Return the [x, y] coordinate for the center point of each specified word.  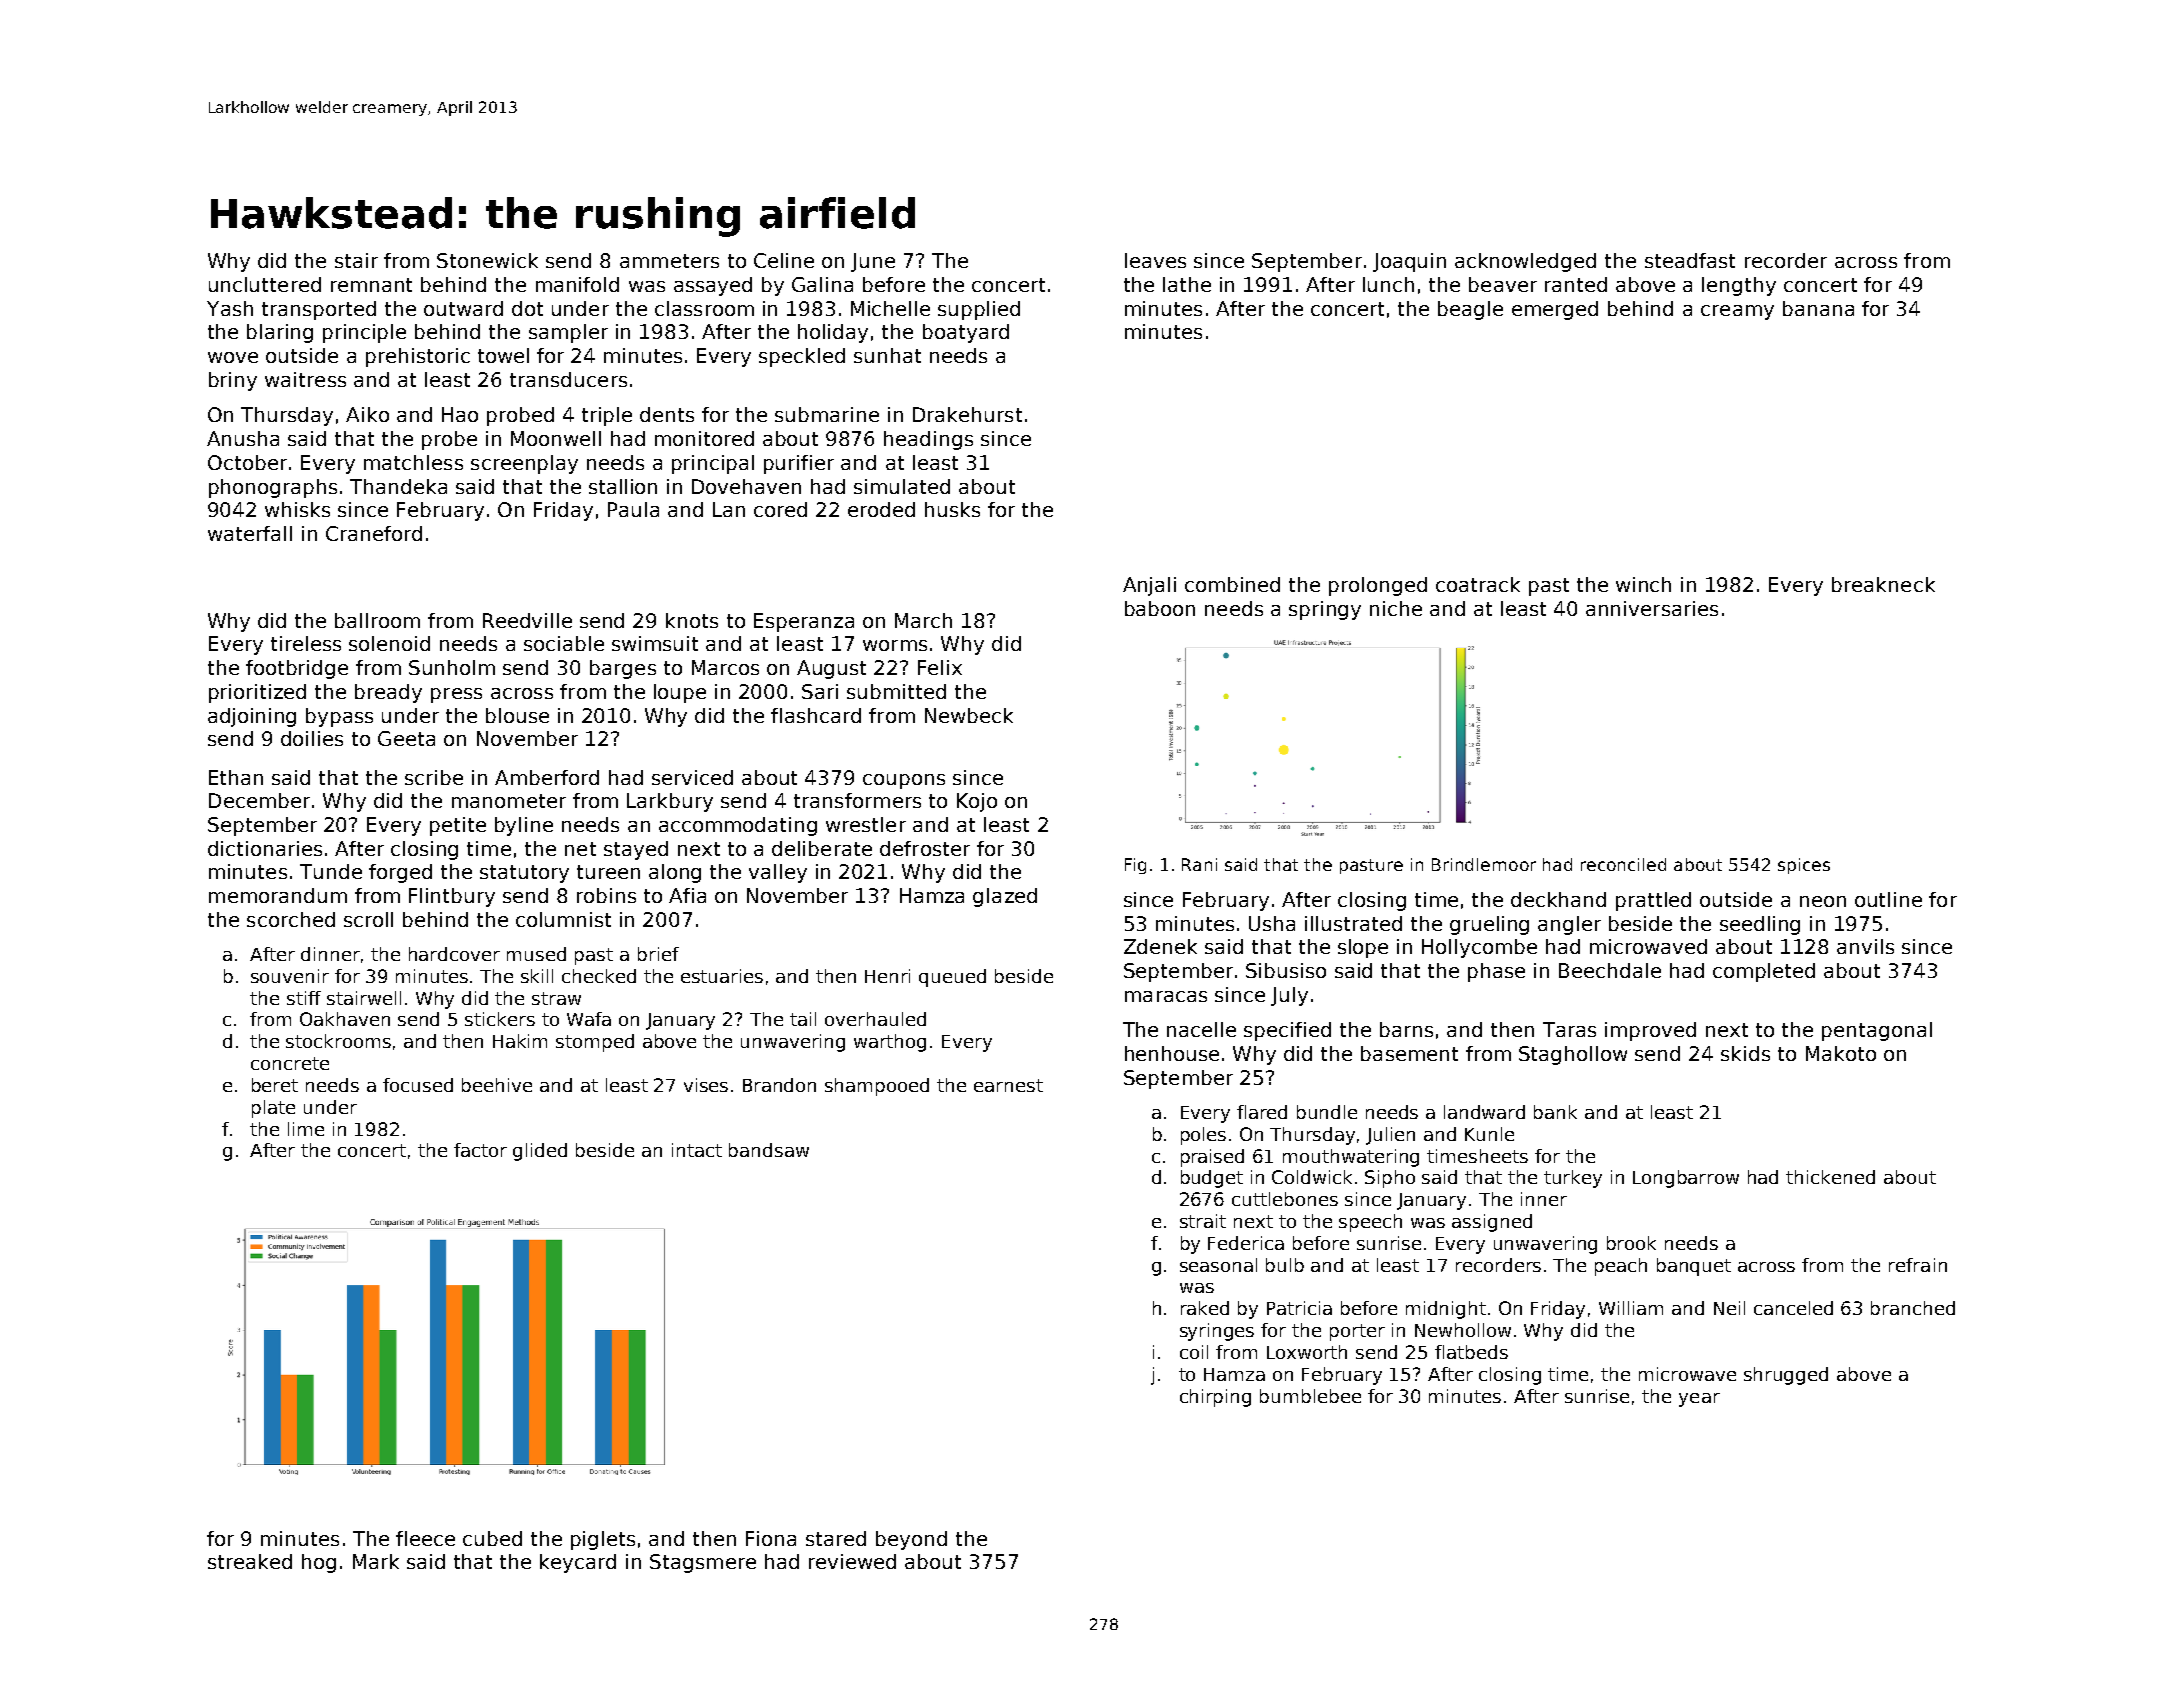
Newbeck [969, 715]
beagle [1470, 310]
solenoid [389, 643]
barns [1406, 1029]
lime [306, 1129]
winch [1643, 584]
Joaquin [1409, 262]
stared [836, 1538]
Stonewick [487, 260]
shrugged [1786, 1376]
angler [1569, 925]
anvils [1865, 946]
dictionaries [265, 848]
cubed [492, 1538]
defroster [925, 848]
